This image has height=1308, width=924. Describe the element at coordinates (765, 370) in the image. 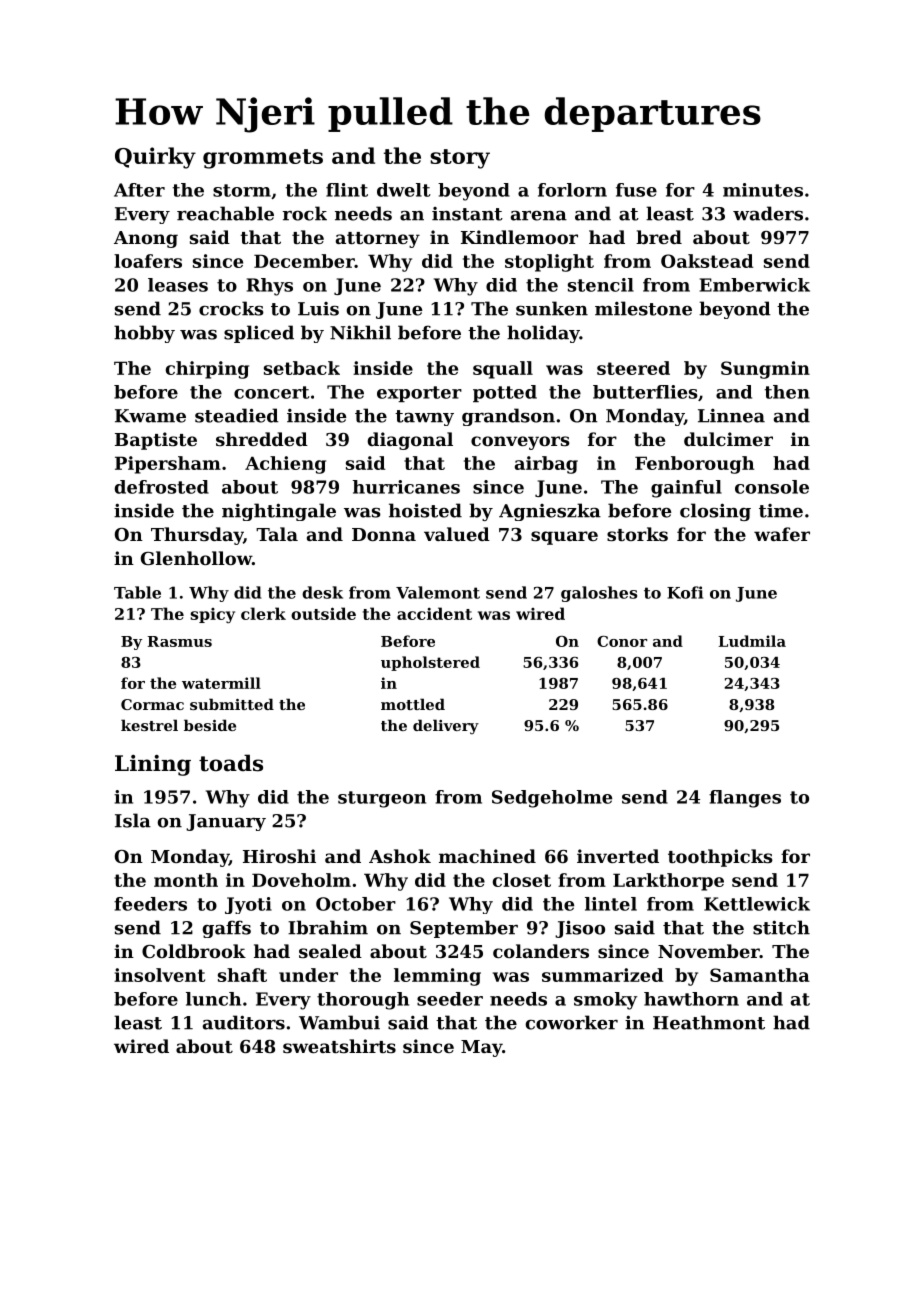

I see `Sungmin` at that location.
